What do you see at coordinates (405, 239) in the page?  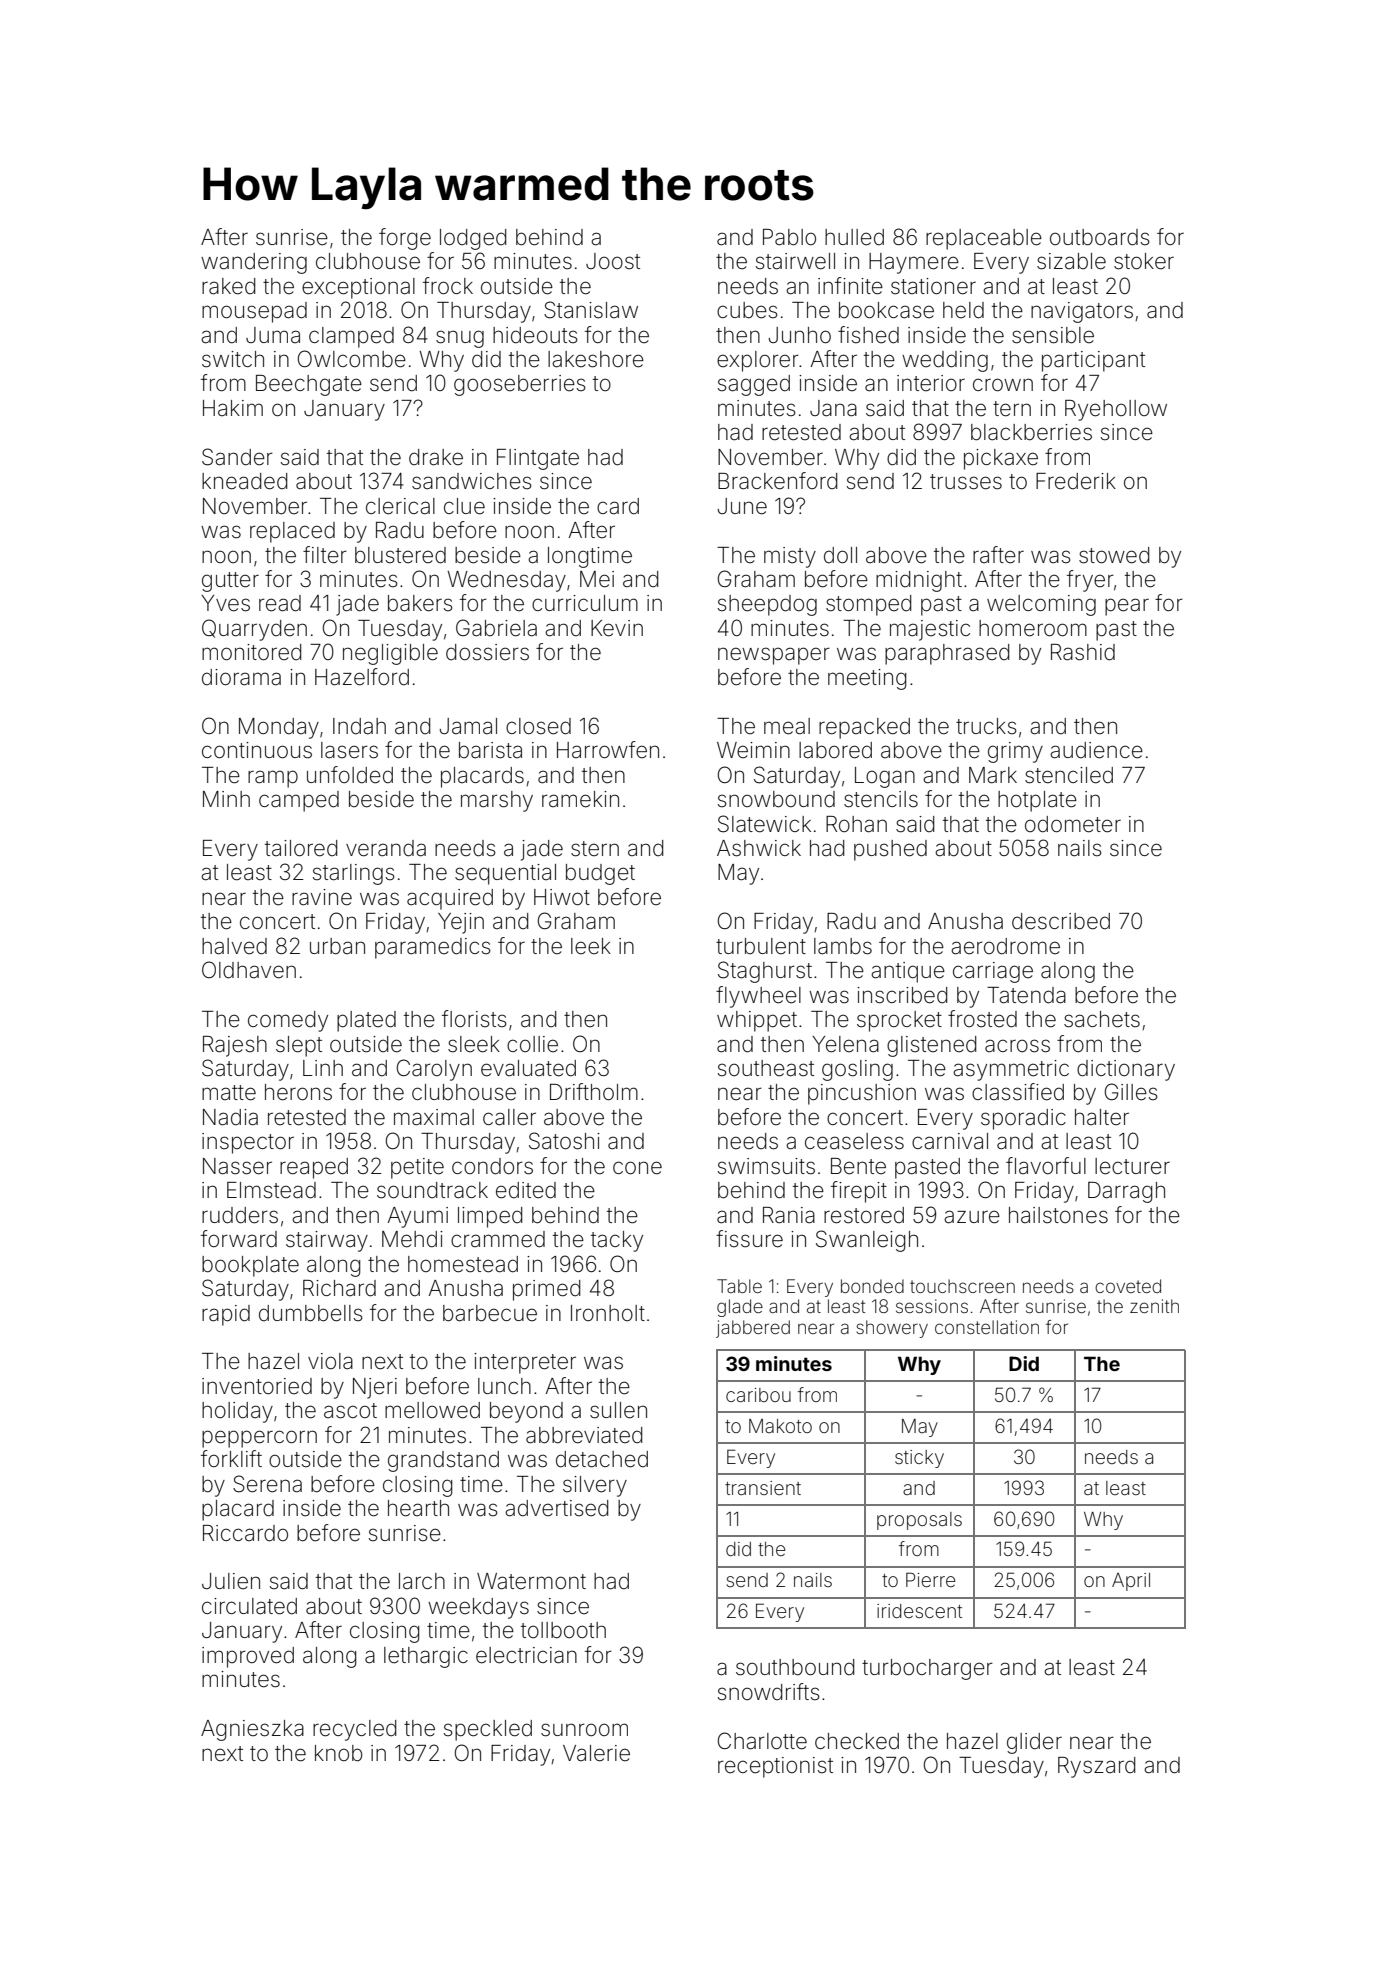 I see `forge` at bounding box center [405, 239].
